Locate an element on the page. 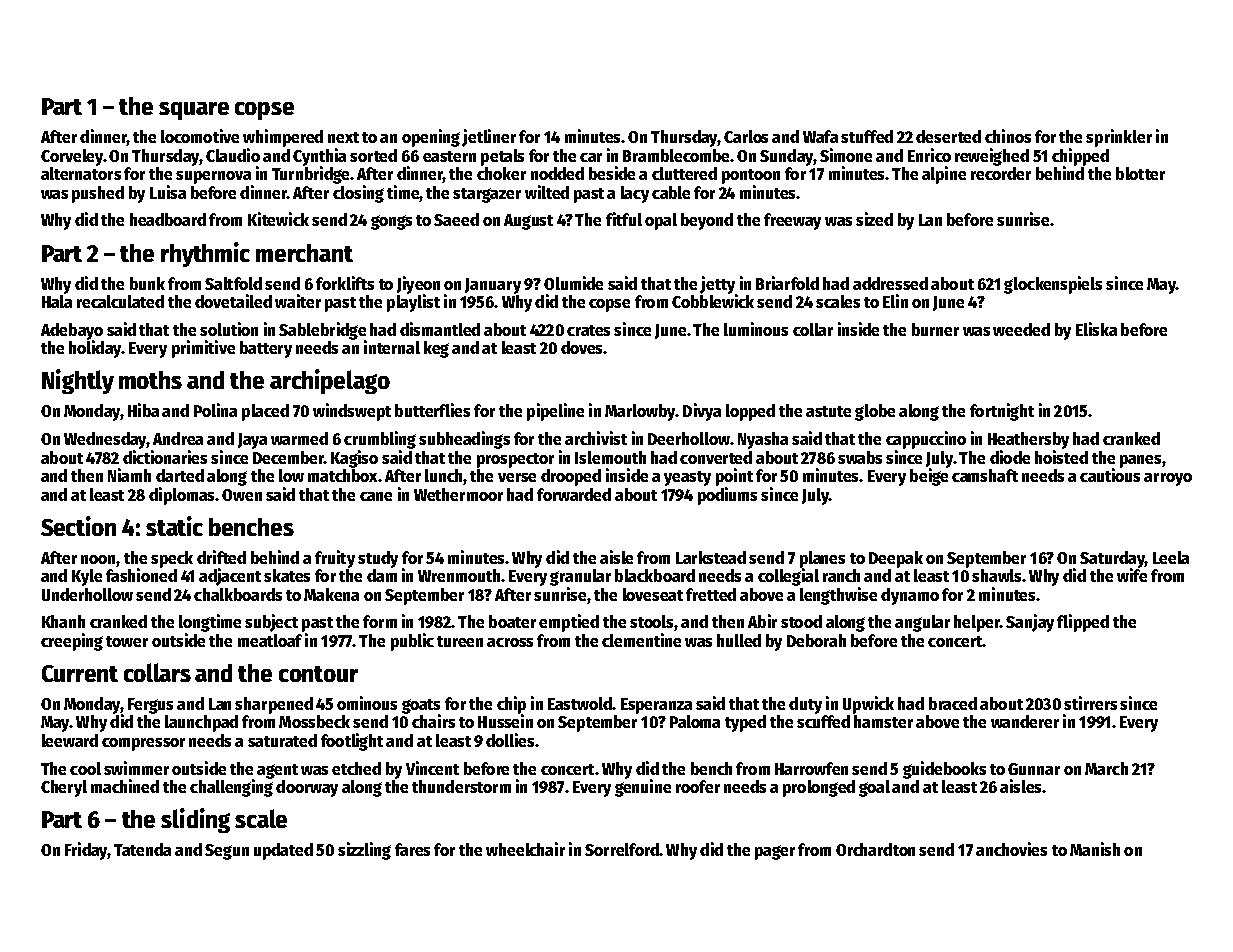 The image size is (1233, 952). Saturday is located at coordinates (1112, 559).
